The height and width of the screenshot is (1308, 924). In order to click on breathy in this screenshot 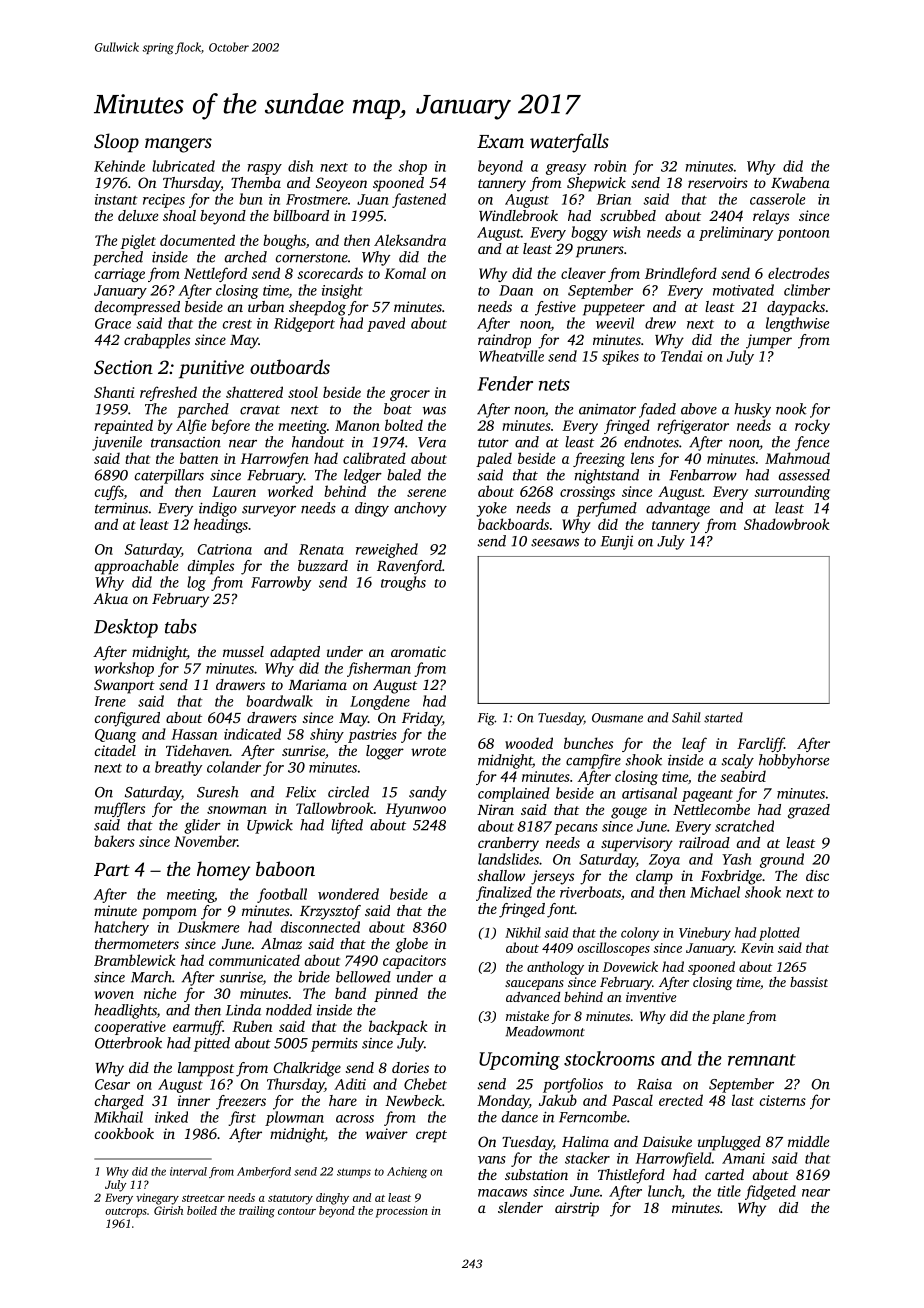, I will do `click(178, 768)`.
